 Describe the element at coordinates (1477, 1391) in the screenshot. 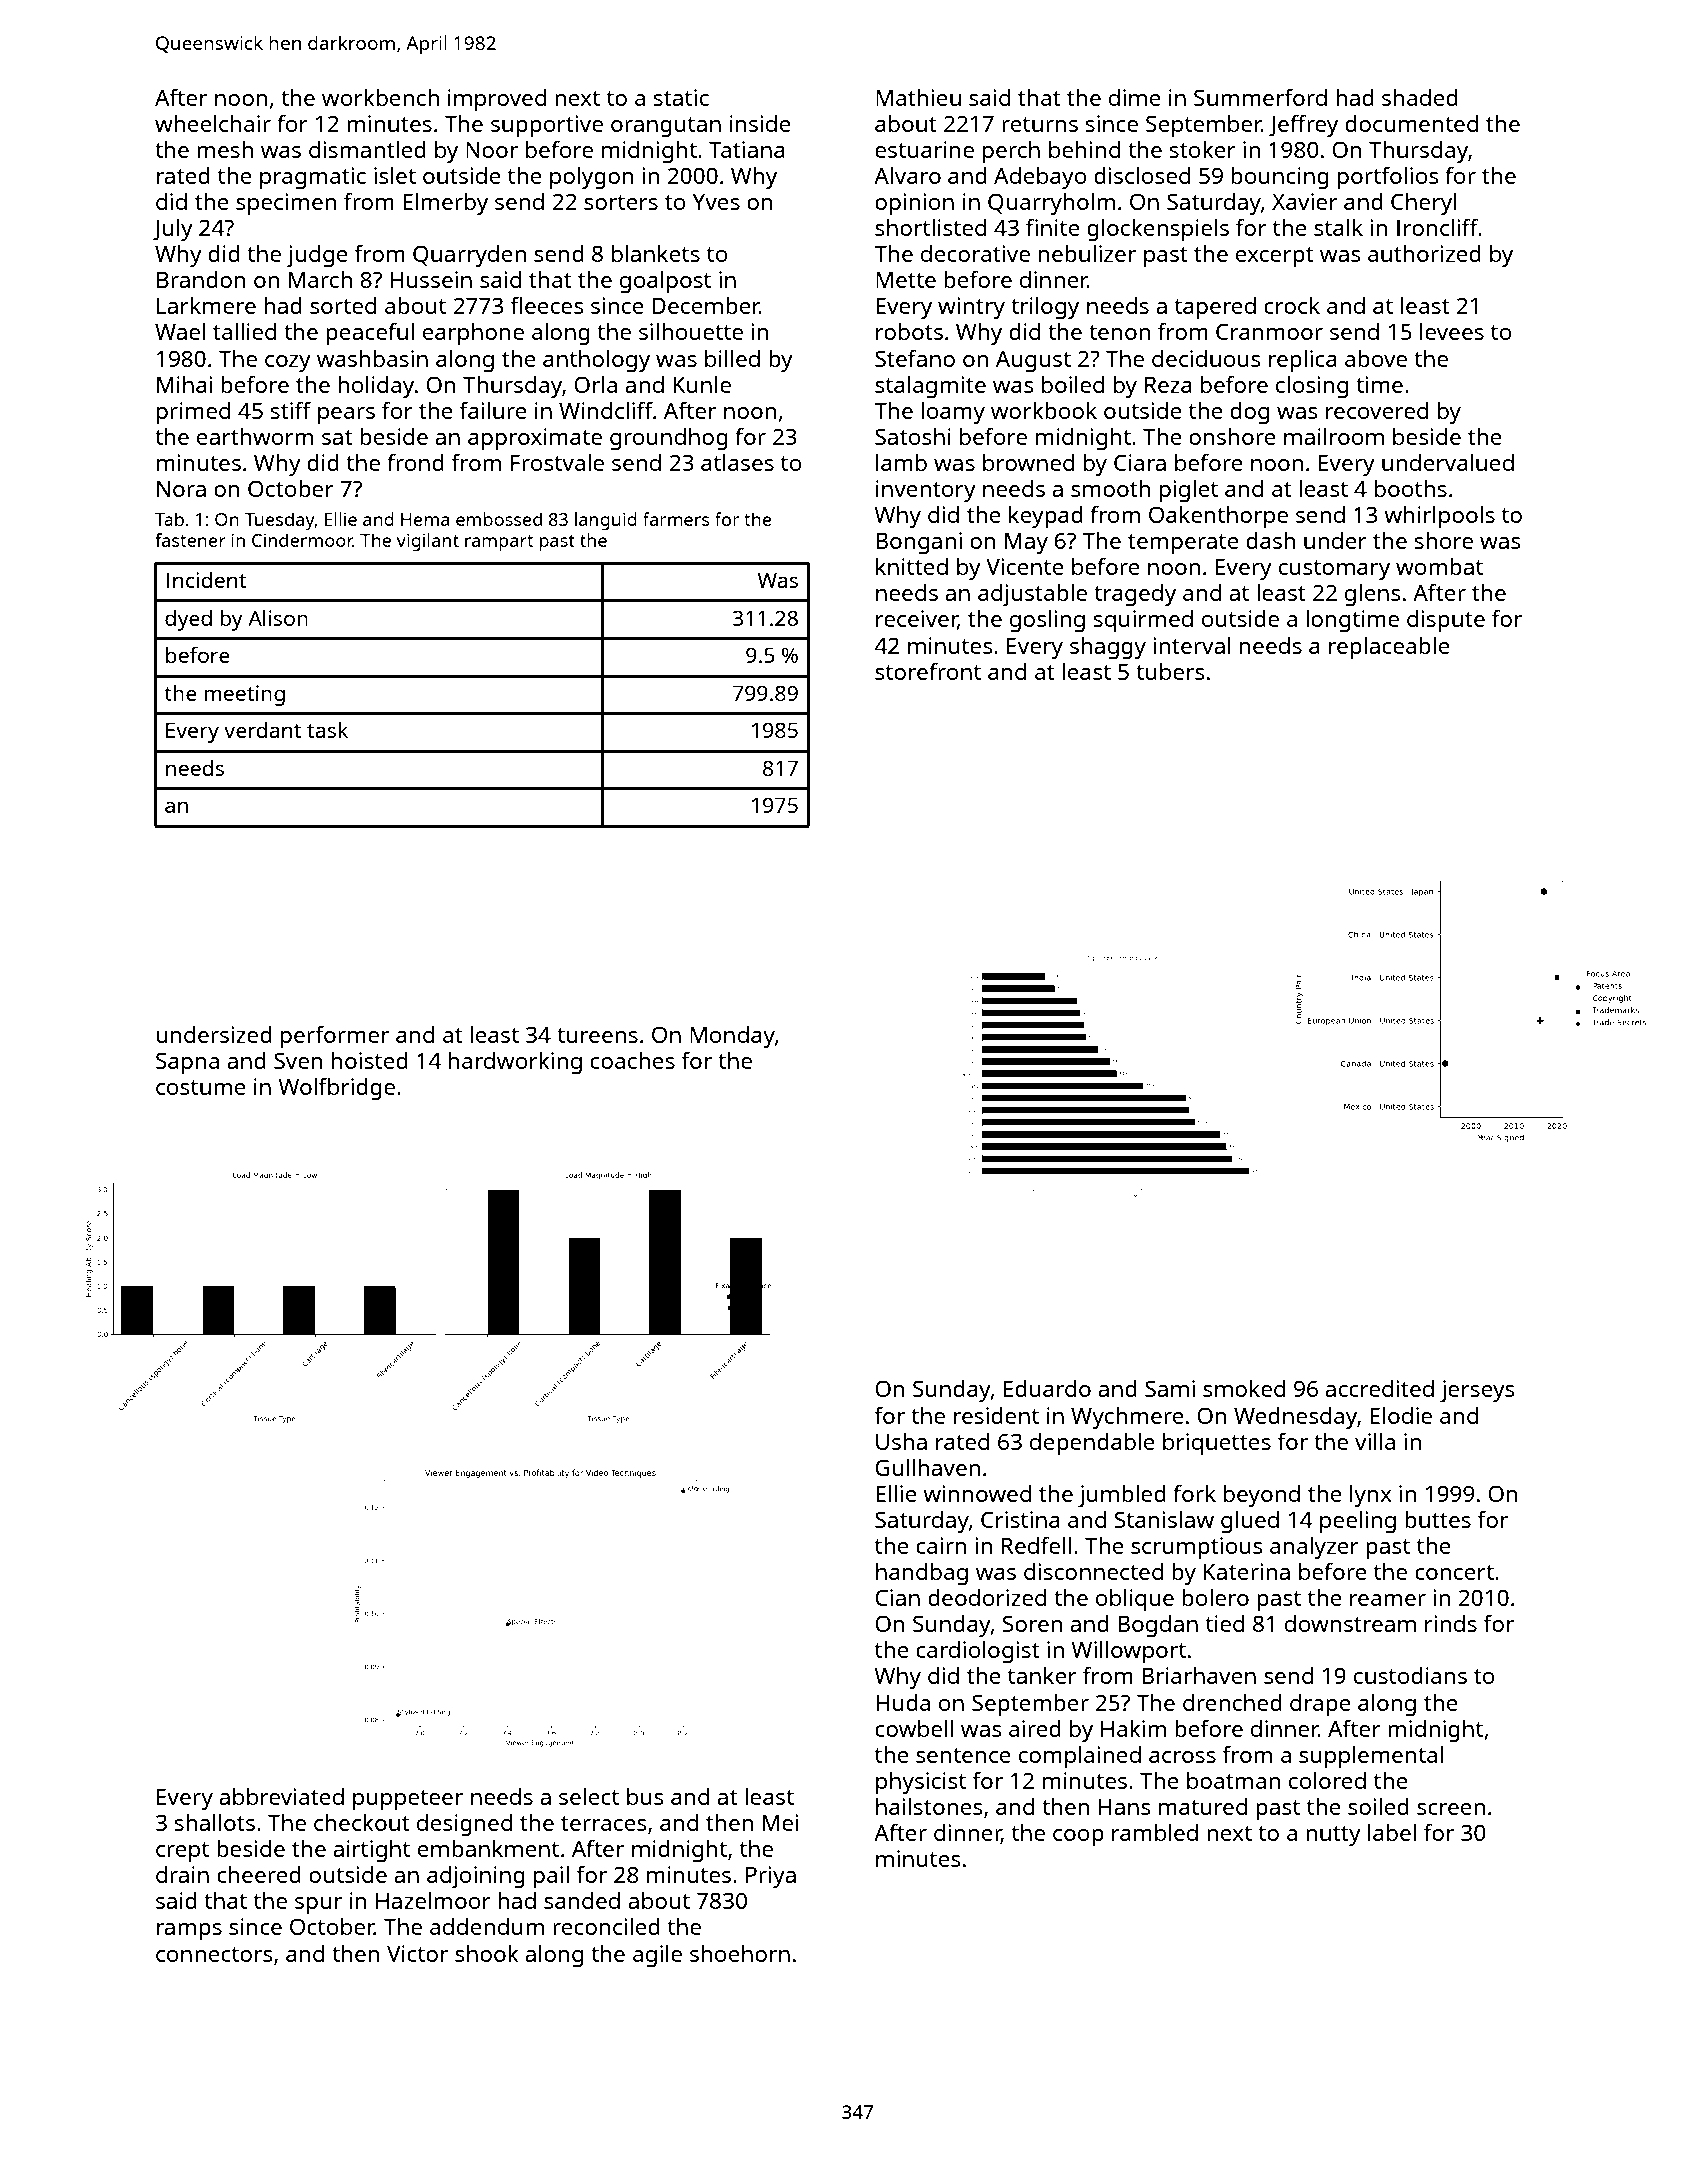

I see `jerseys` at that location.
